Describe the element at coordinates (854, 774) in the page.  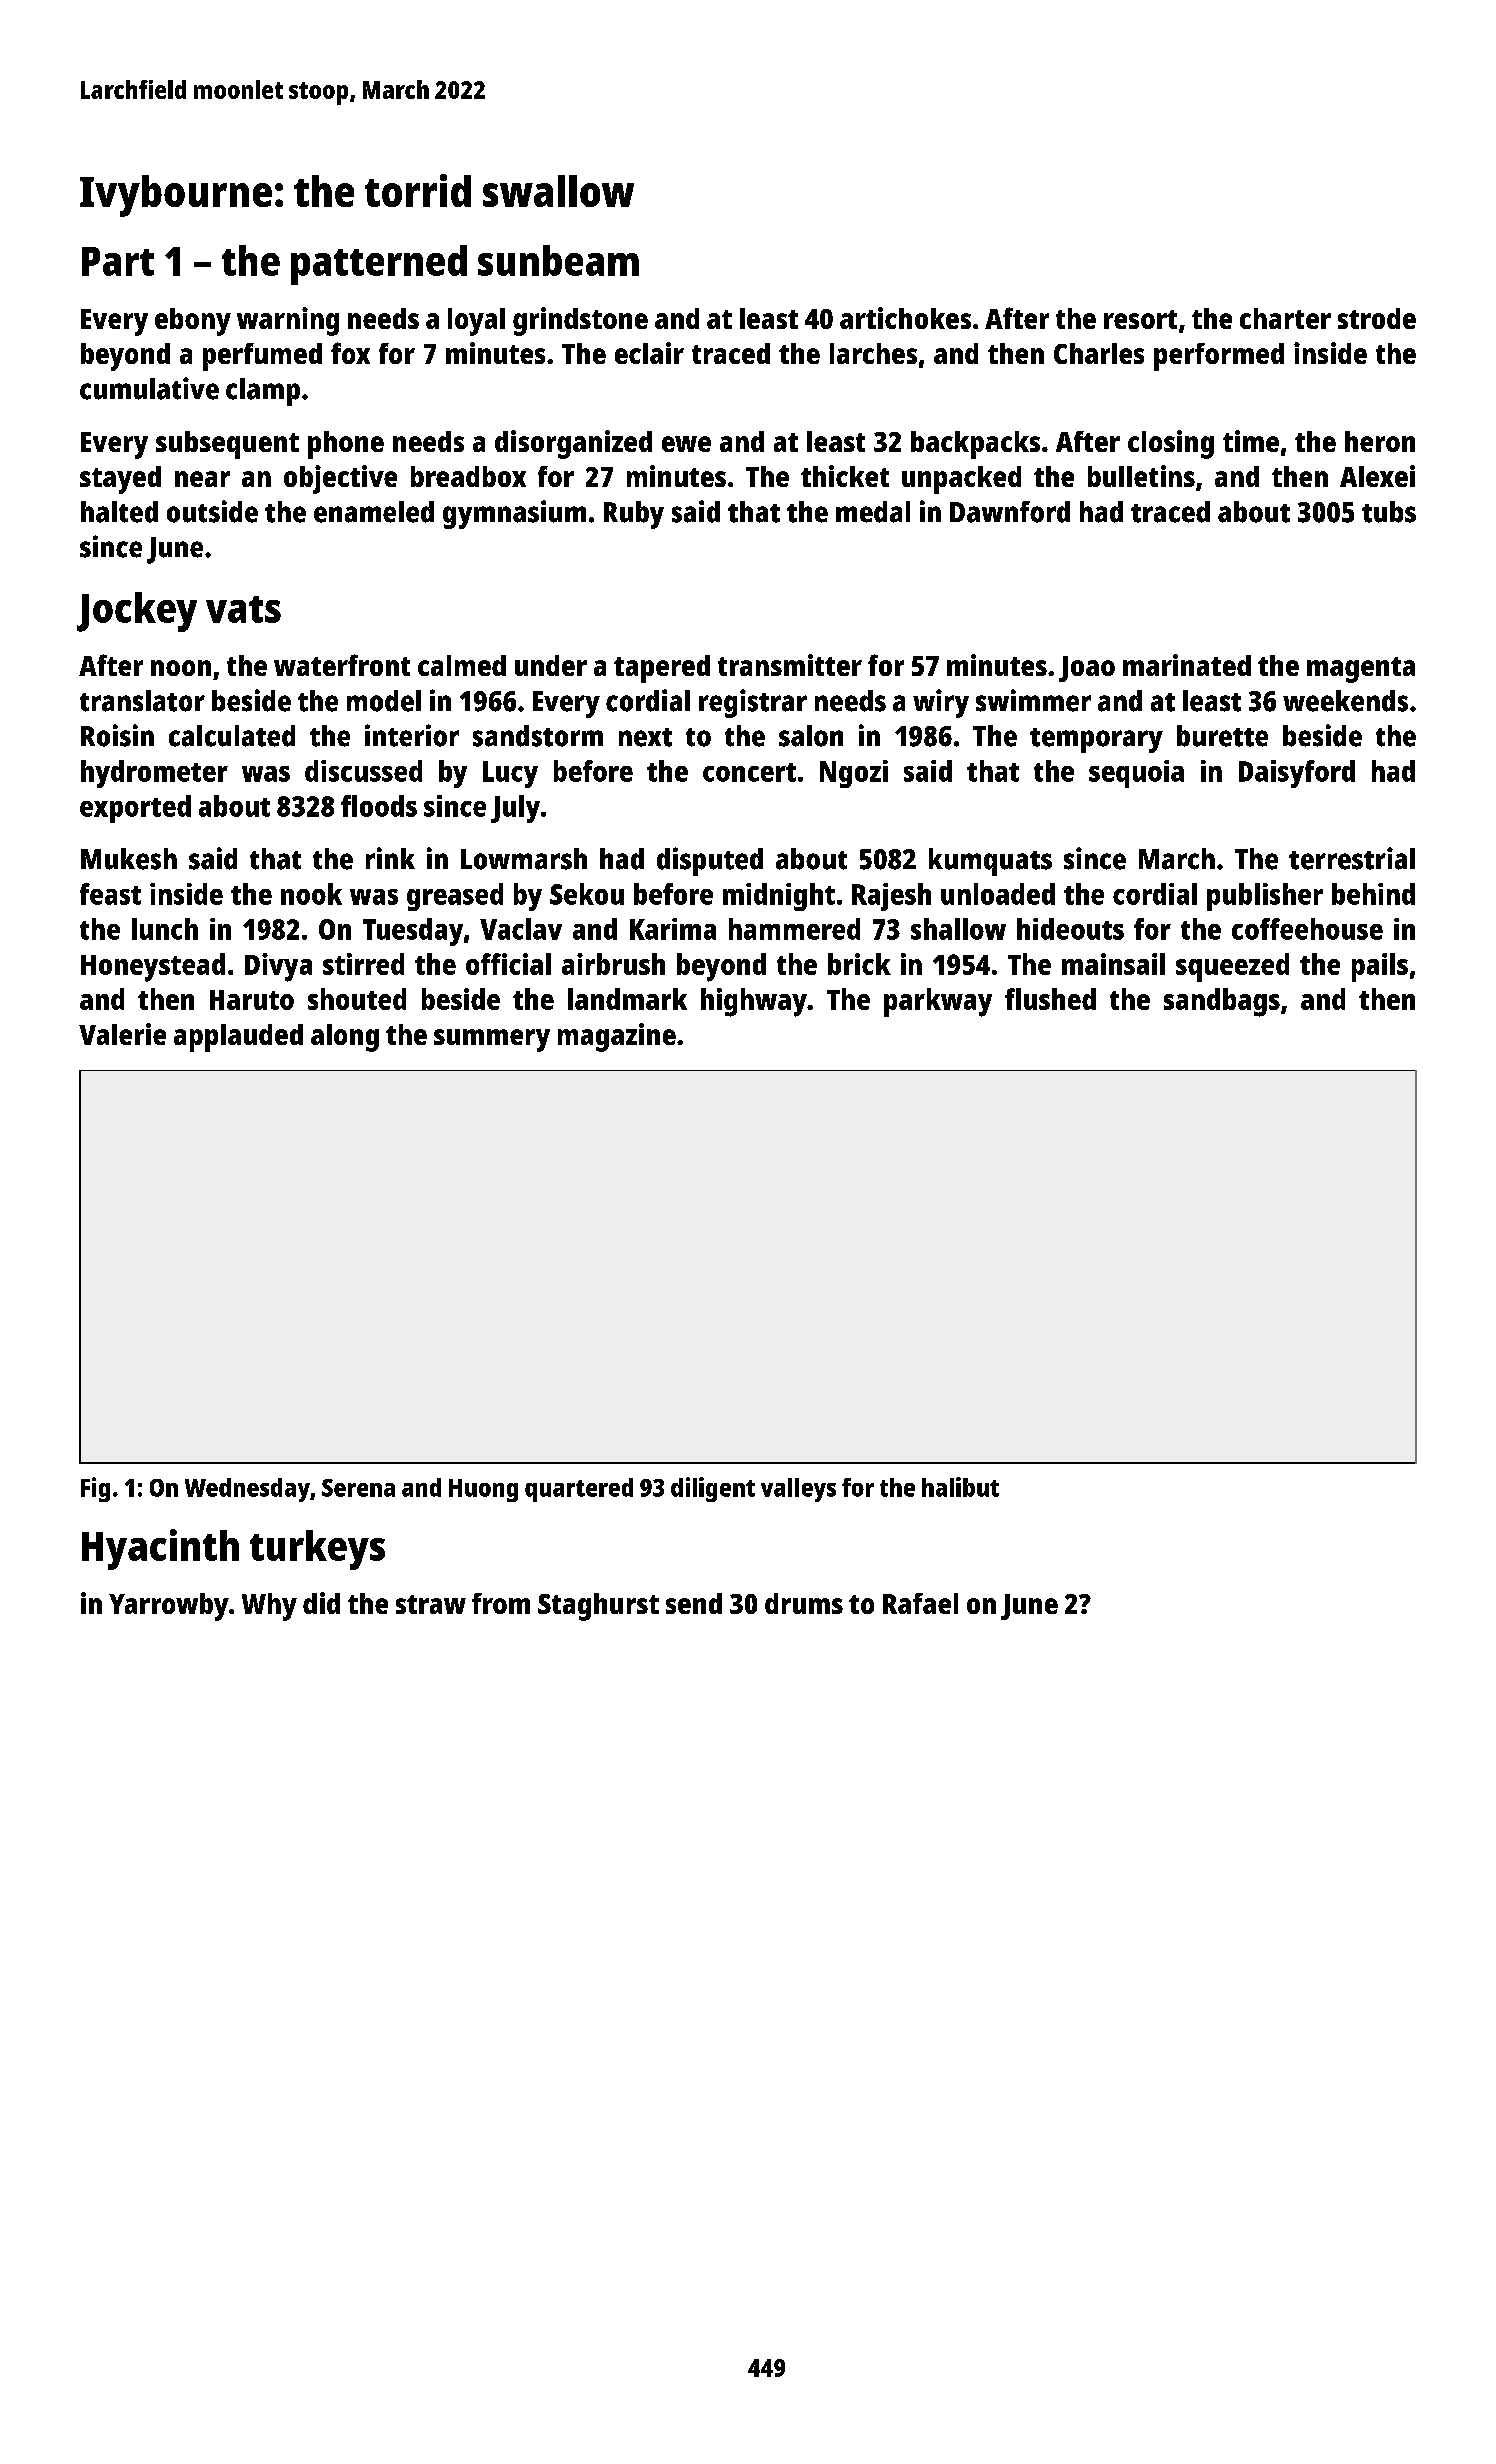
I see `Ngozi` at that location.
